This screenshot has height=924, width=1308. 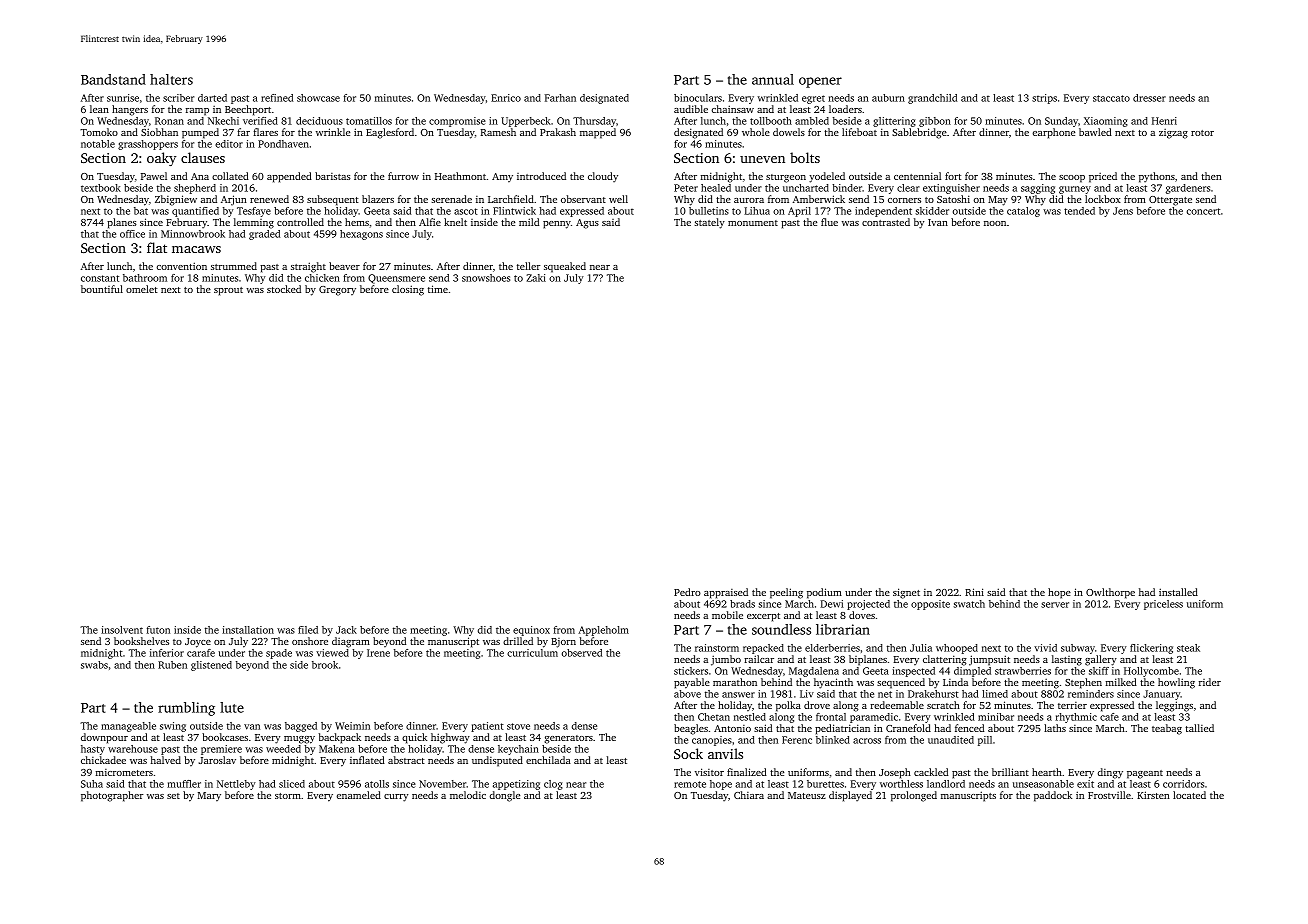 I want to click on Jens, so click(x=1123, y=211).
